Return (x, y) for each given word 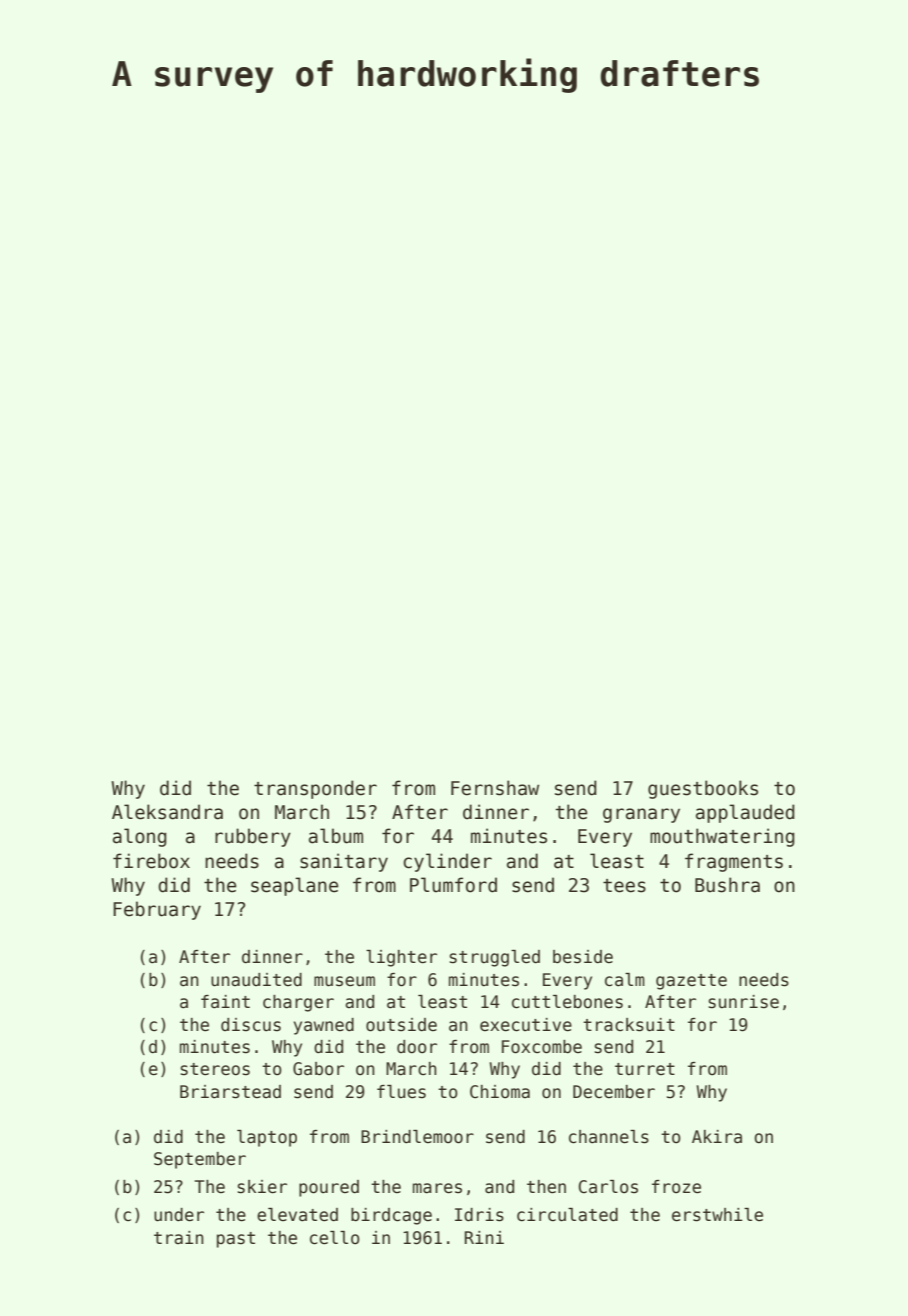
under (179, 1215)
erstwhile (717, 1215)
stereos (215, 1069)
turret (645, 1069)
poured (329, 1188)
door (417, 1047)
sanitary (344, 862)
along (140, 837)
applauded (745, 813)
